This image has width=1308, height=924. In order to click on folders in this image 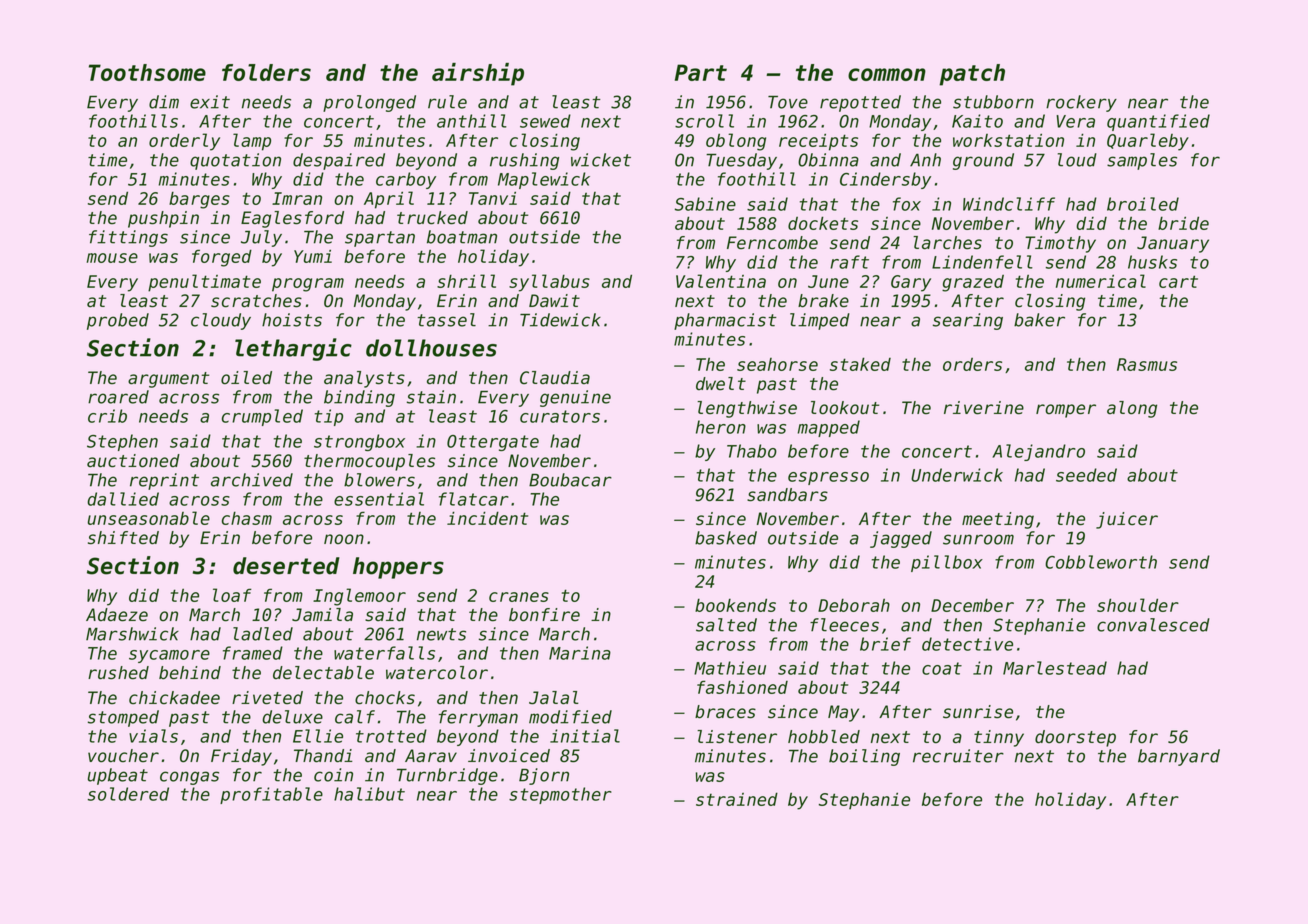, I will do `click(266, 72)`.
